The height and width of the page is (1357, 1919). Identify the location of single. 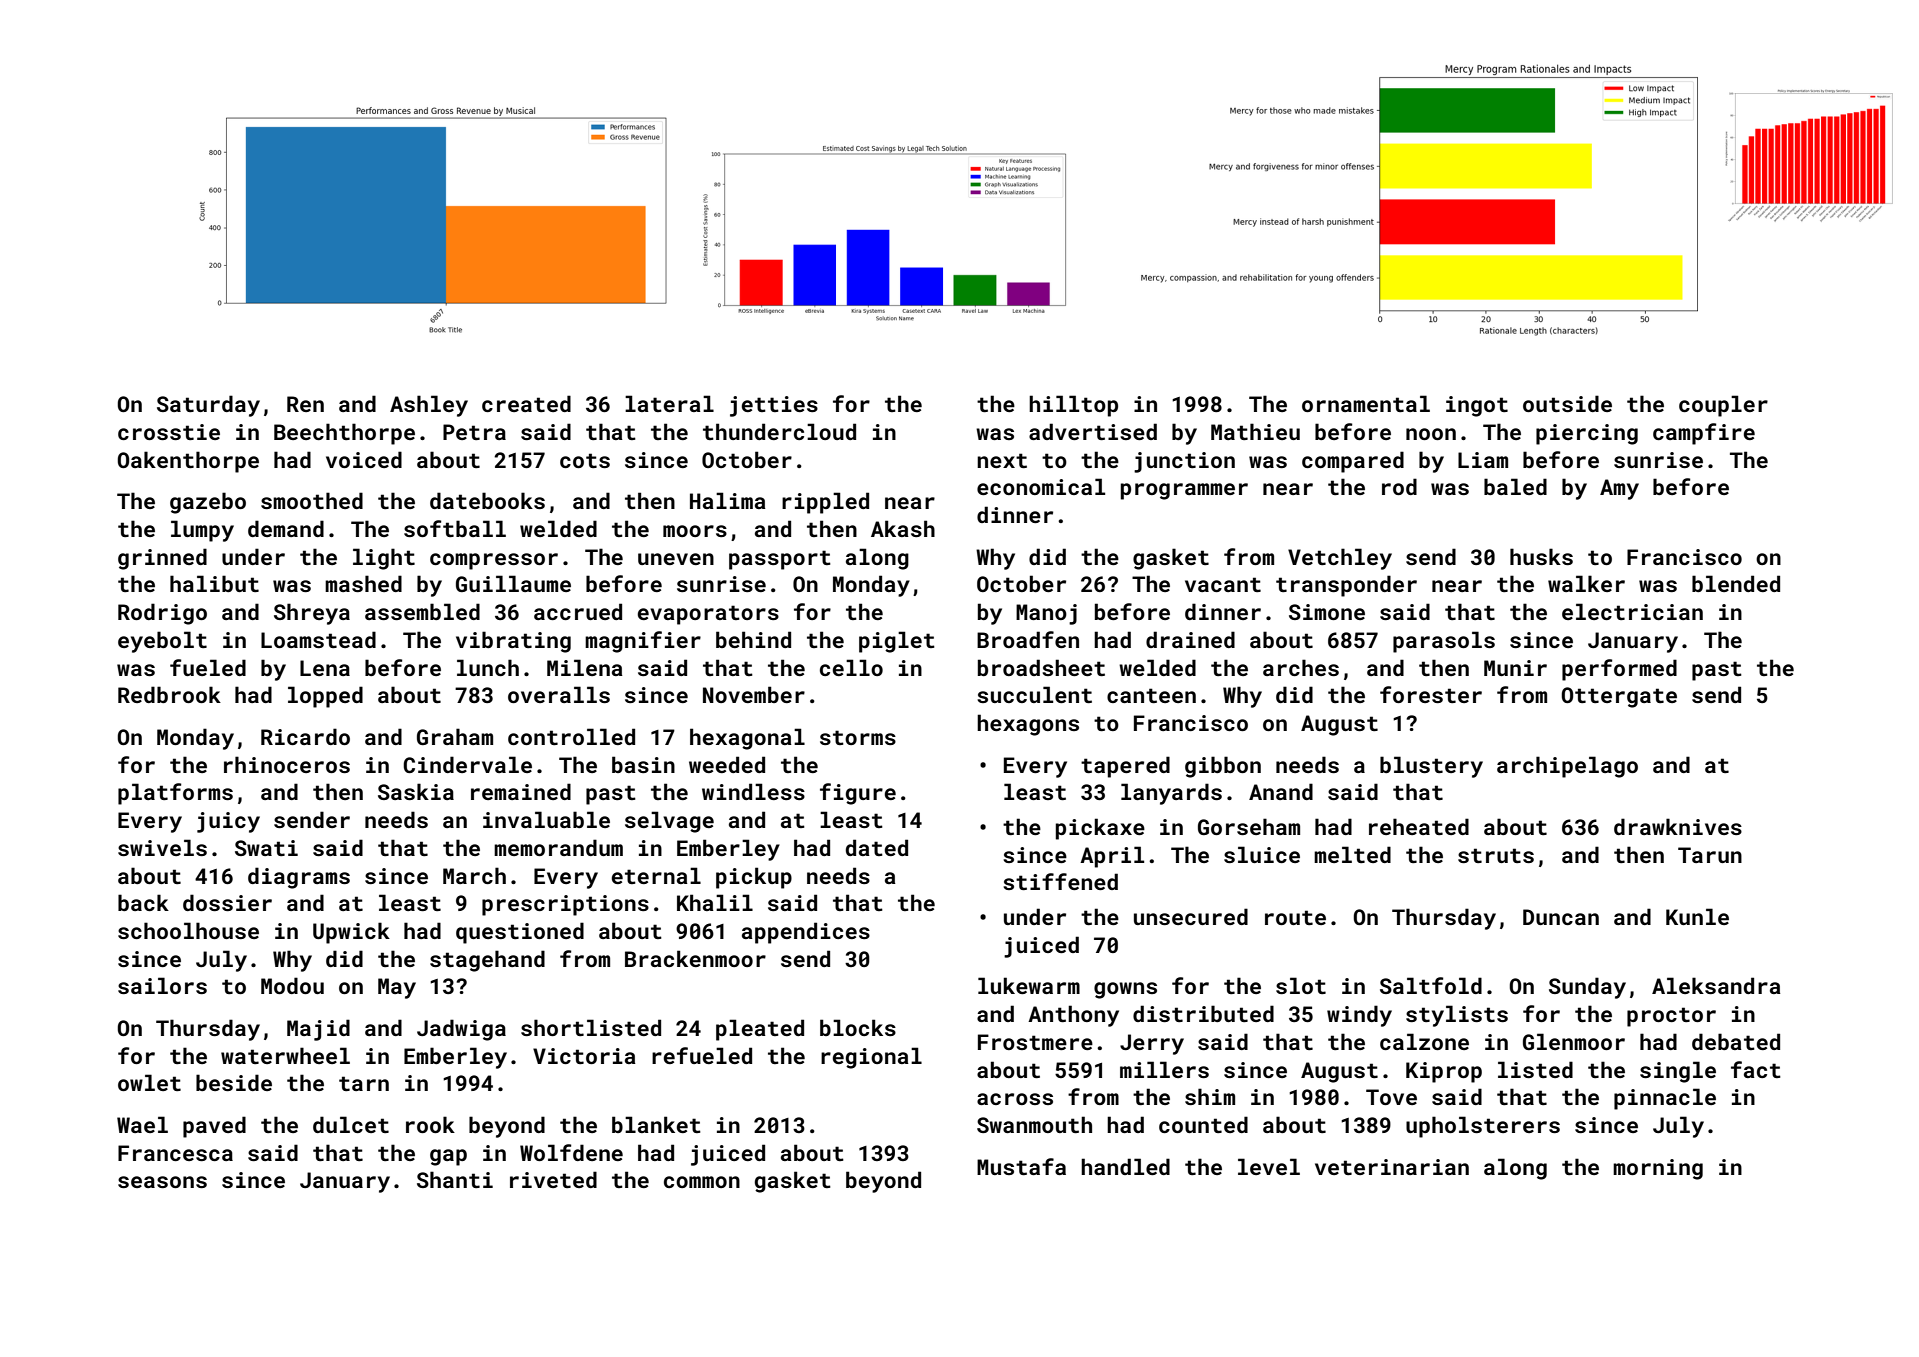
(1678, 1072).
